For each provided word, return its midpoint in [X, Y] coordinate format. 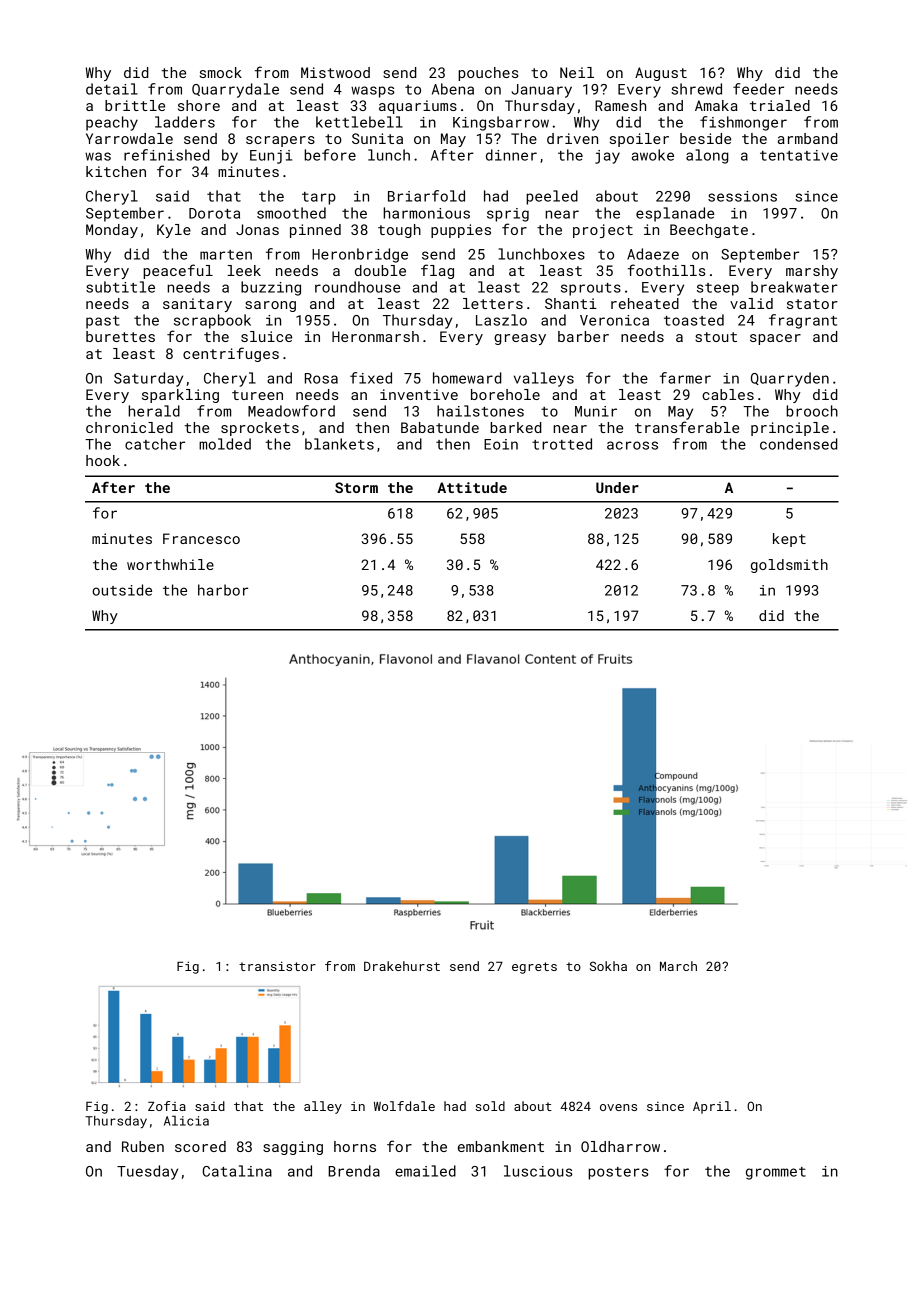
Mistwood [335, 72]
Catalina [237, 1171]
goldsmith [789, 566]
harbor [223, 590]
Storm [356, 487]
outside [122, 590]
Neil [577, 72]
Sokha [608, 966]
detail [112, 89]
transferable [687, 427]
